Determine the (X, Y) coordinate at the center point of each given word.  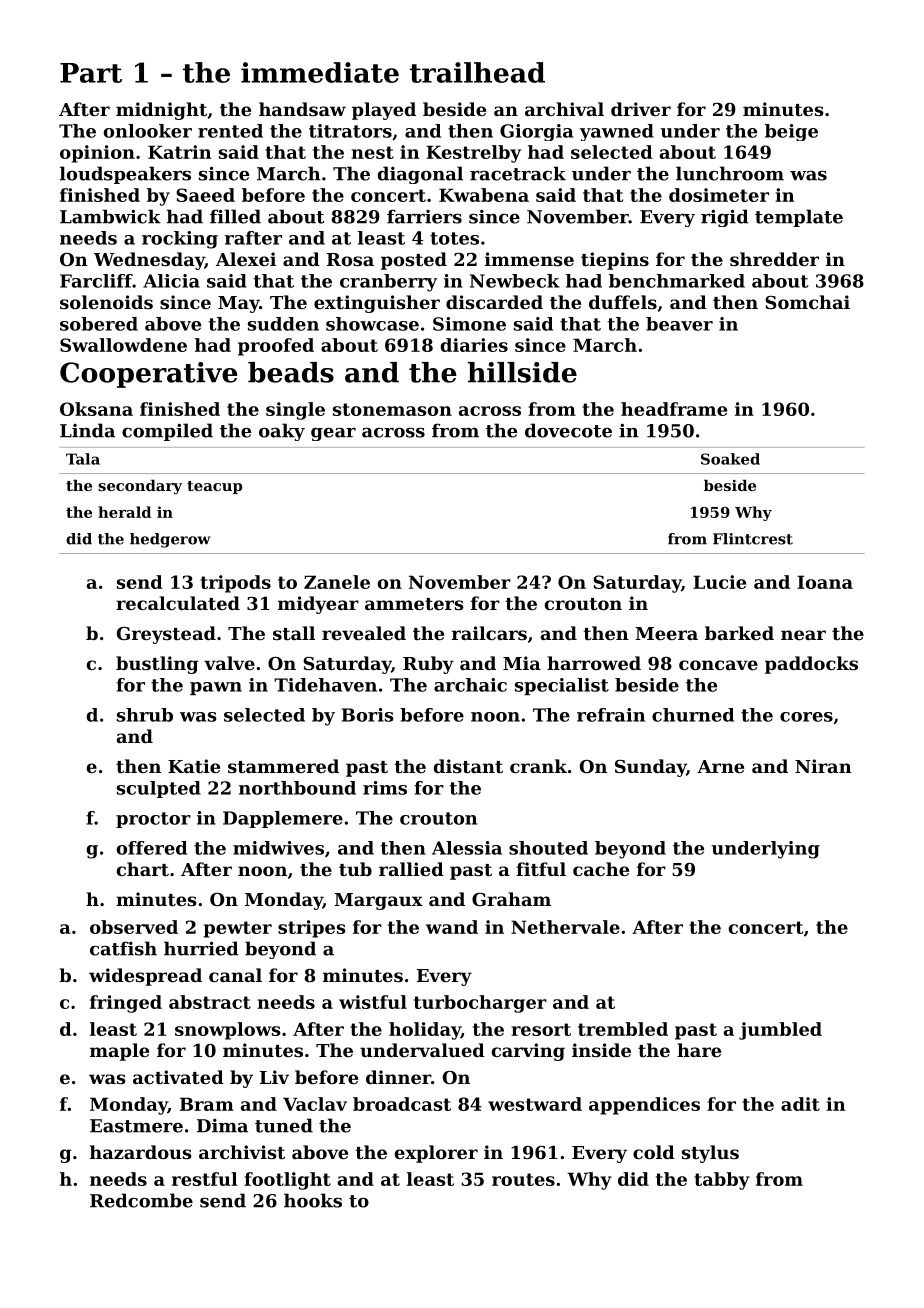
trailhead (477, 72)
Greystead (166, 635)
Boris (368, 715)
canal (235, 975)
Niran (823, 766)
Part (91, 73)
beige (791, 132)
